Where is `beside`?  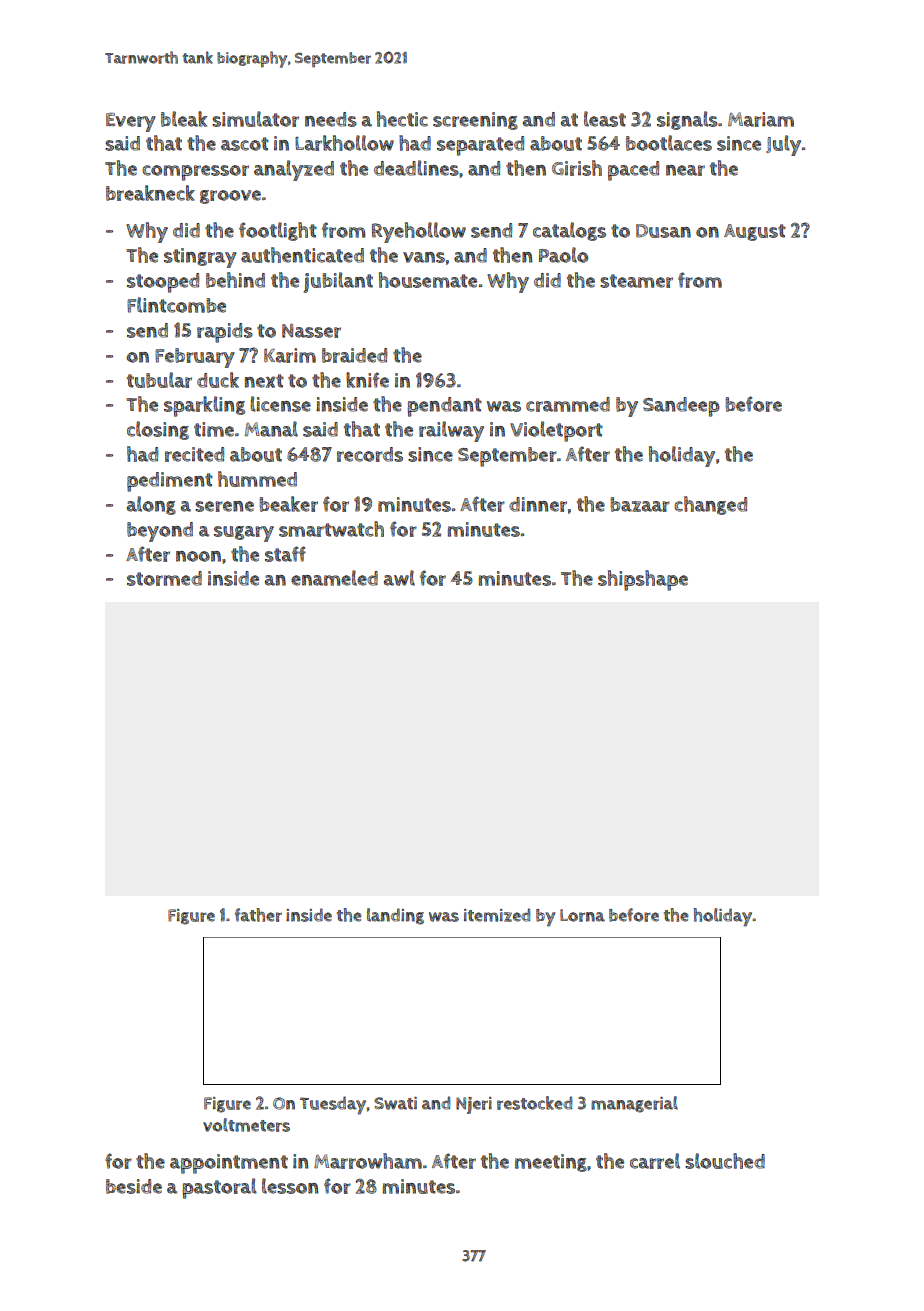
beside is located at coordinates (134, 1186).
